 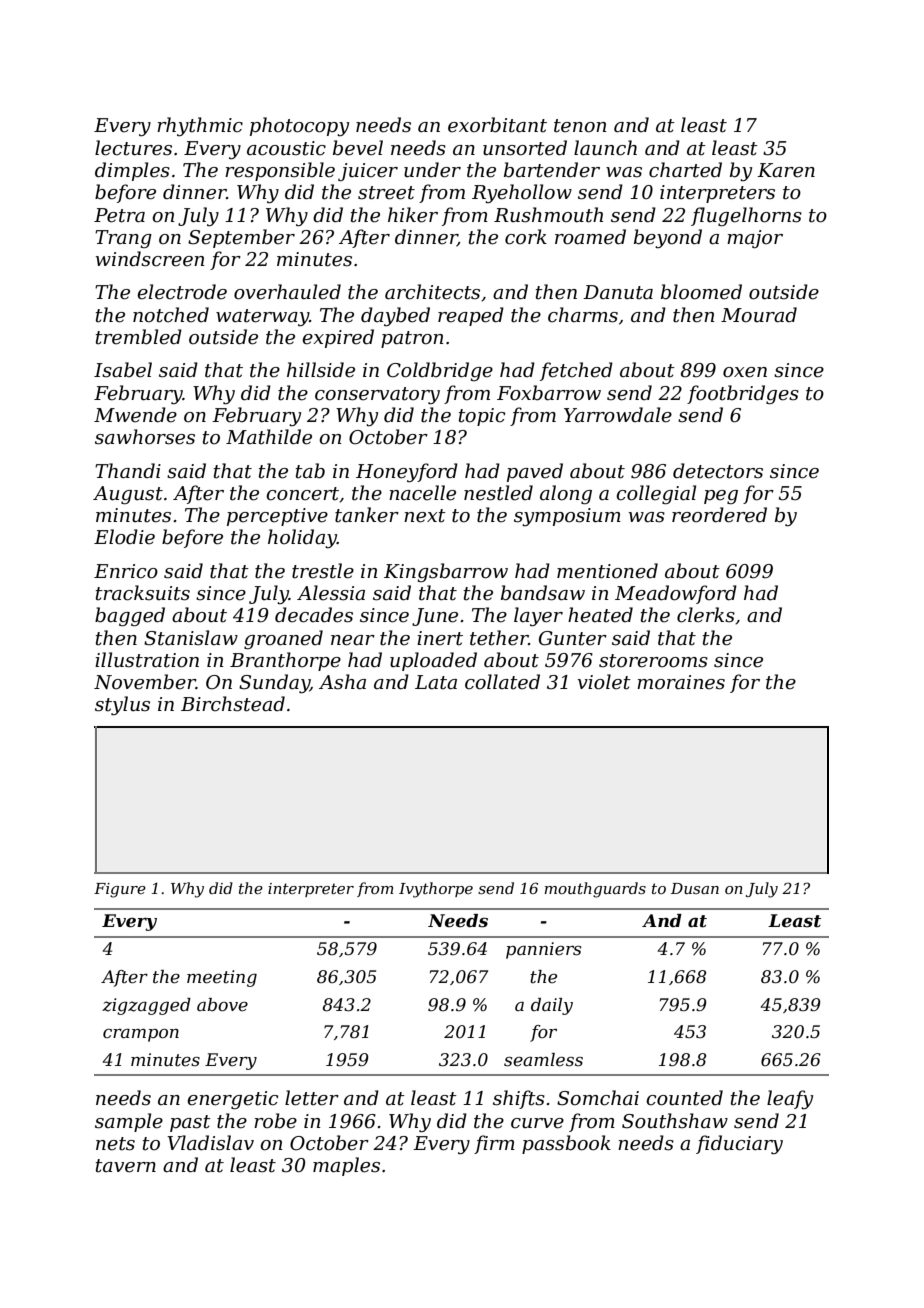 What do you see at coordinates (482, 417) in the page?
I see `topic` at bounding box center [482, 417].
